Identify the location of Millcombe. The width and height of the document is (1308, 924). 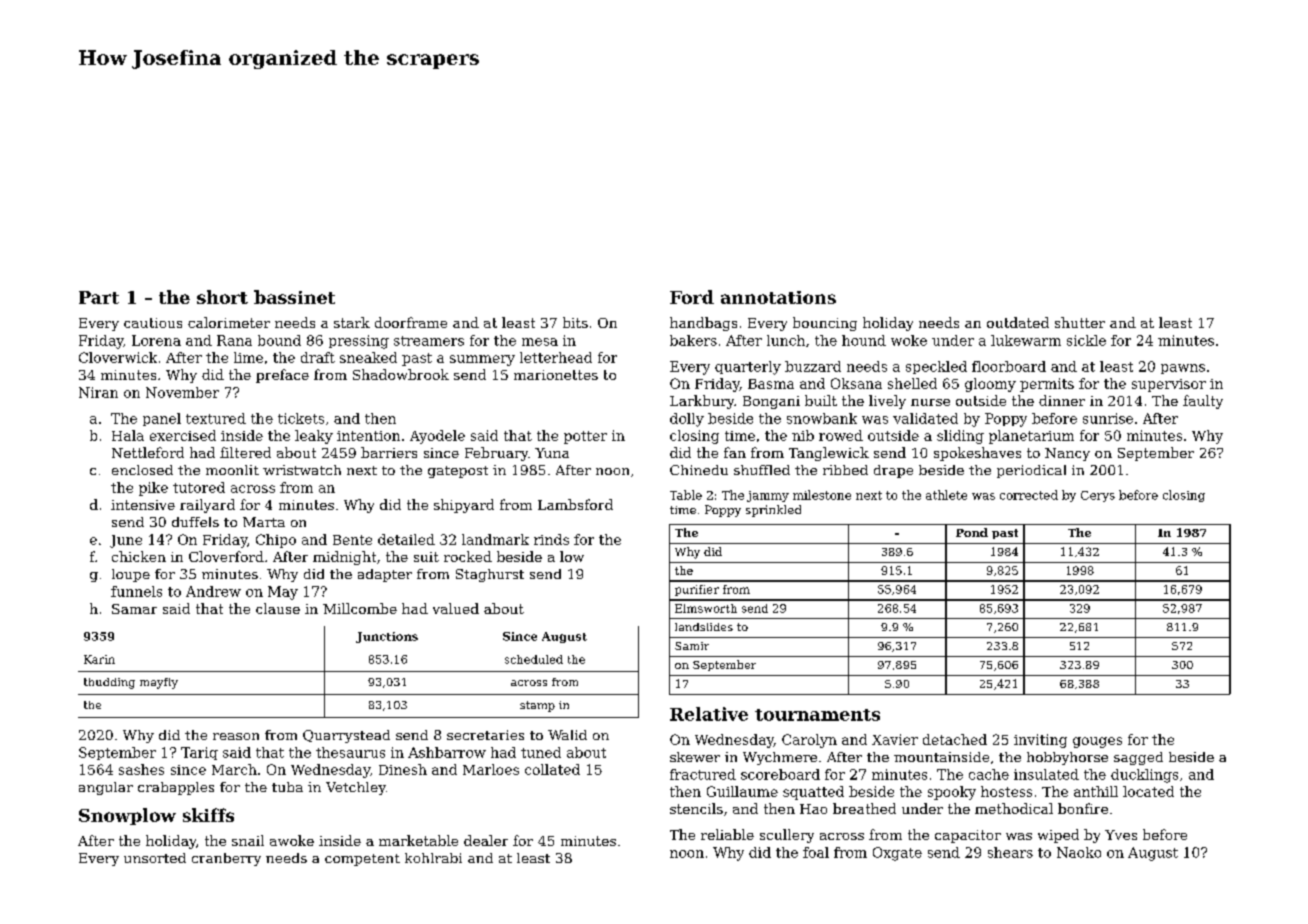
(360, 608).
